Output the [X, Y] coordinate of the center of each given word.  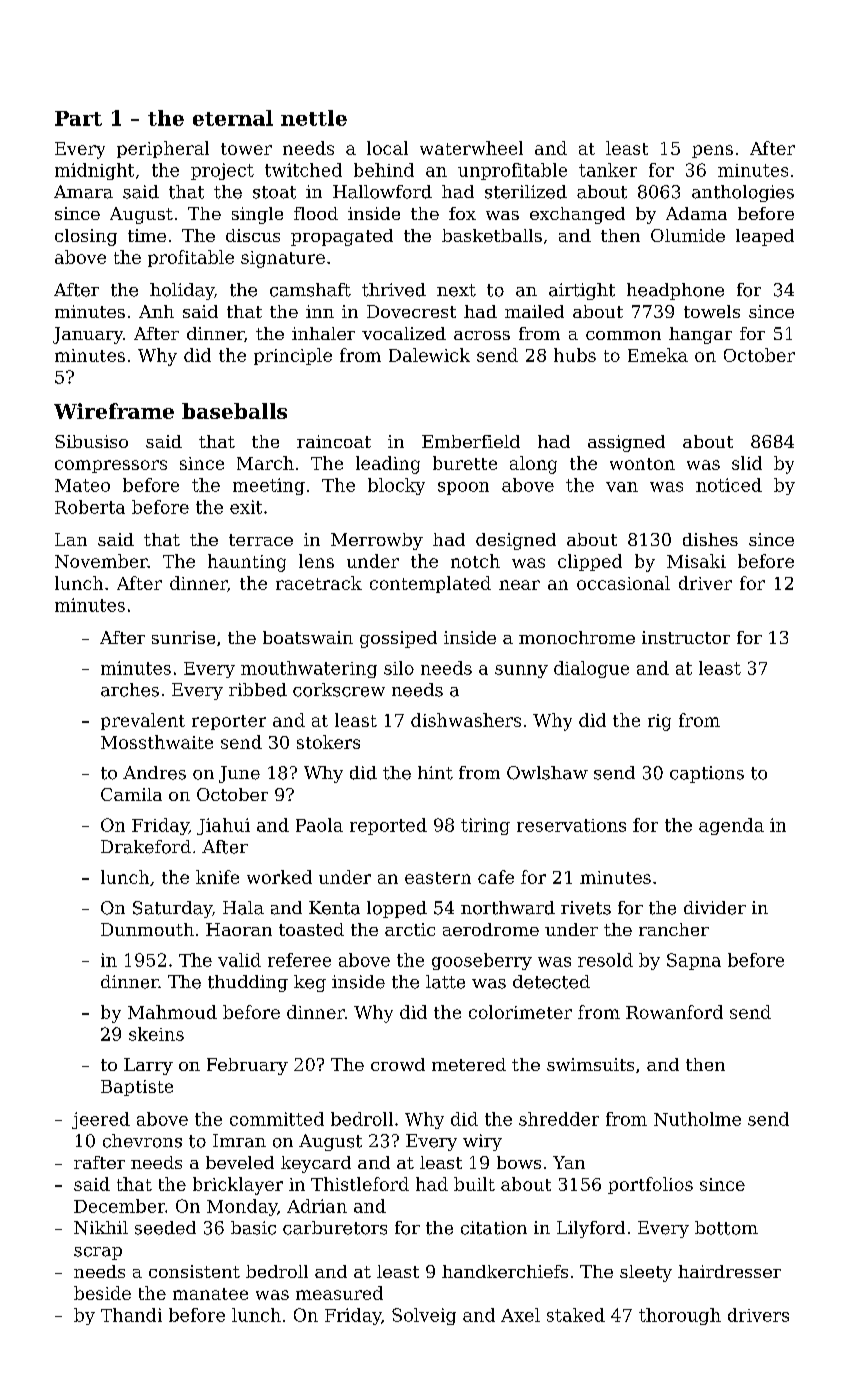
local [387, 148]
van [622, 487]
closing [86, 237]
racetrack [319, 583]
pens [712, 151]
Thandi [131, 1315]
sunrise [183, 637]
